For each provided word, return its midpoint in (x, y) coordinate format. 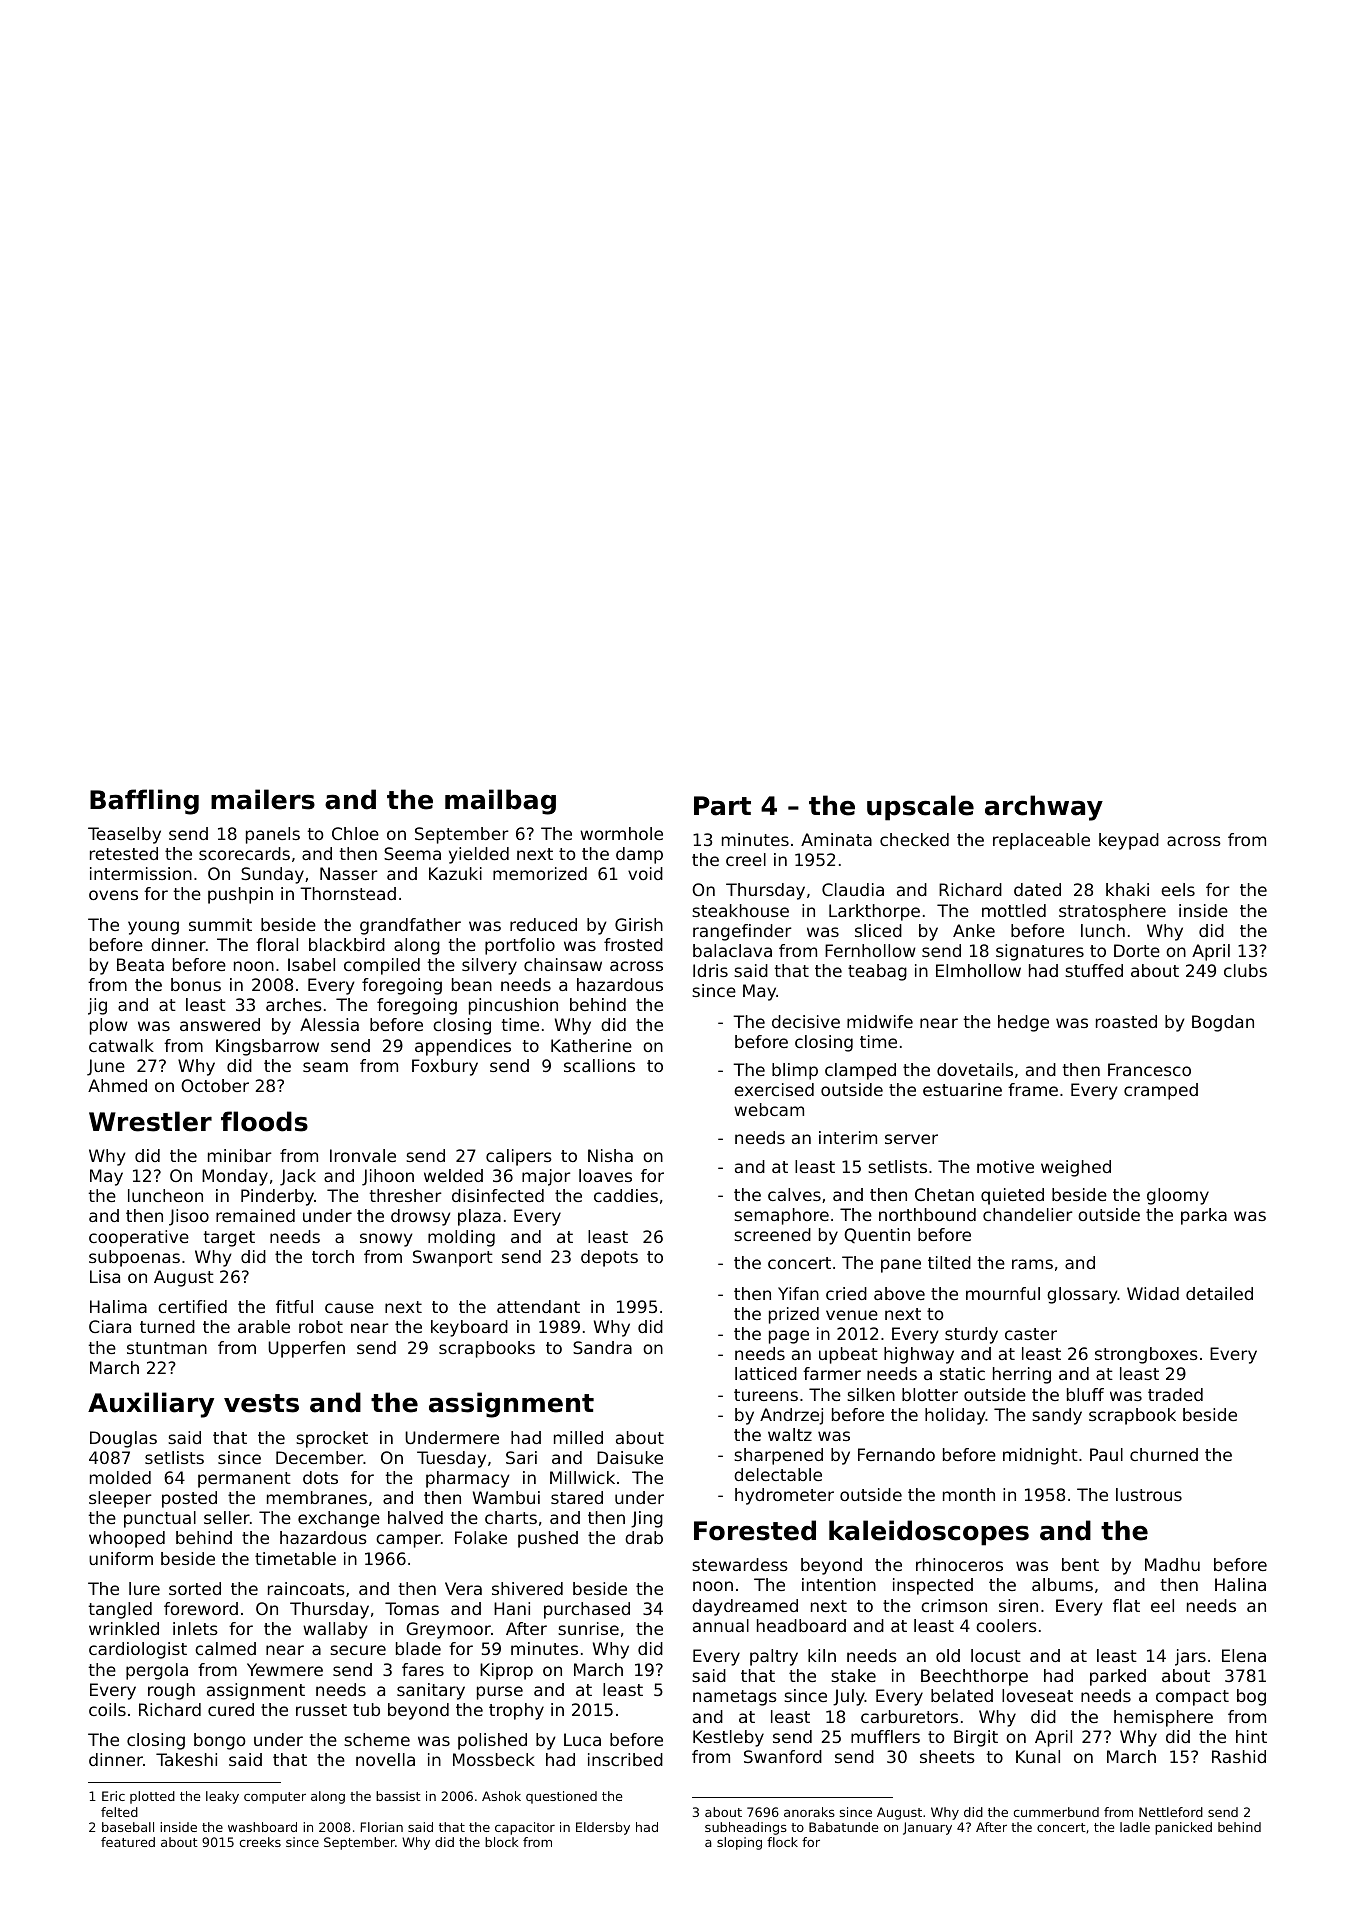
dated (1037, 889)
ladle (1135, 1827)
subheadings (746, 1828)
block (501, 1842)
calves (794, 1194)
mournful (1003, 1293)
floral (277, 944)
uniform (121, 1558)
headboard (801, 1625)
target (229, 1239)
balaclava (732, 950)
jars (1190, 1657)
